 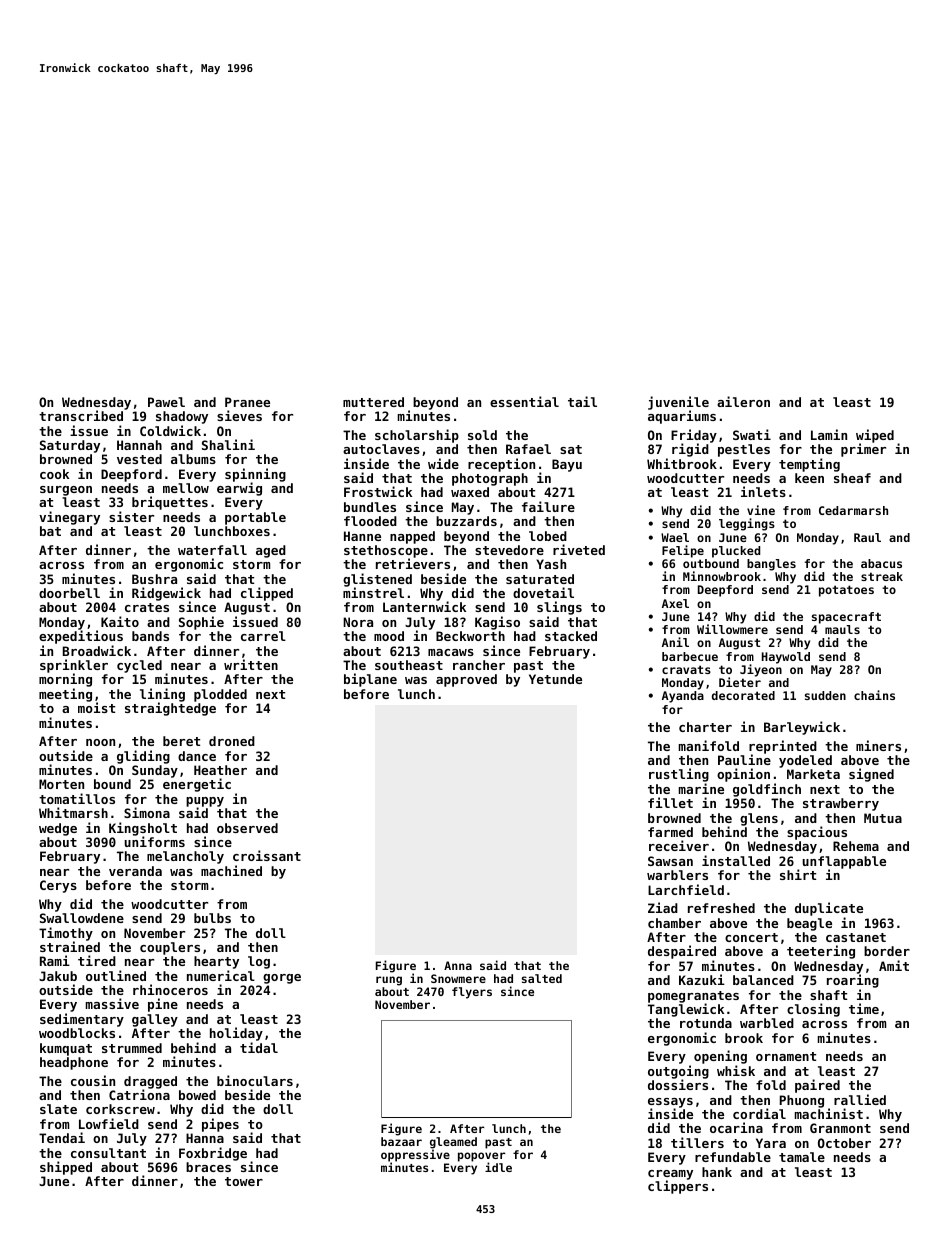 I want to click on tower, so click(x=244, y=1181).
